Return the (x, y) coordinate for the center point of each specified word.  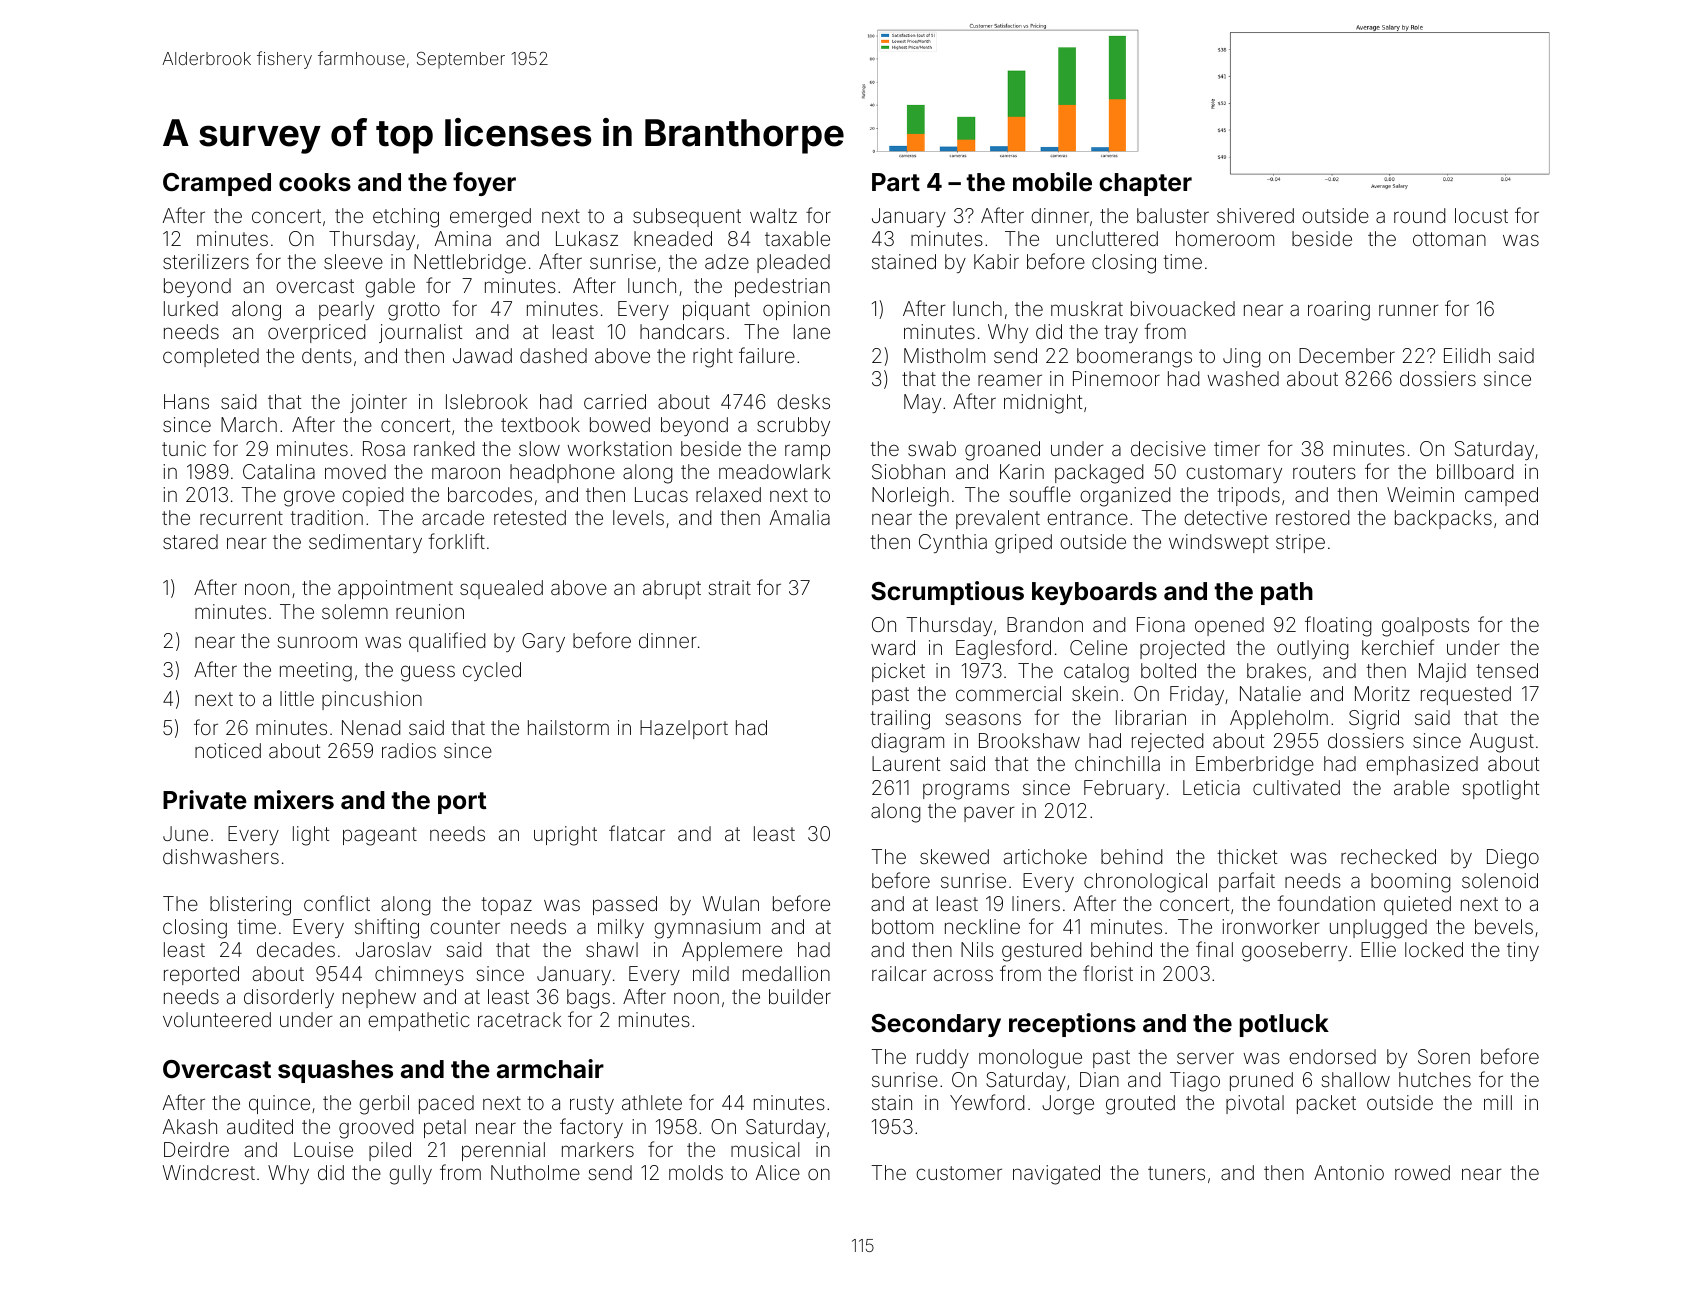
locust (1481, 215)
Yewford (987, 1102)
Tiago (1195, 1082)
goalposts (1425, 627)
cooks (315, 182)
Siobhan (908, 471)
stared (190, 541)
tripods (1248, 496)
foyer (484, 184)
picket (898, 672)
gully (410, 1175)
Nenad (371, 727)
